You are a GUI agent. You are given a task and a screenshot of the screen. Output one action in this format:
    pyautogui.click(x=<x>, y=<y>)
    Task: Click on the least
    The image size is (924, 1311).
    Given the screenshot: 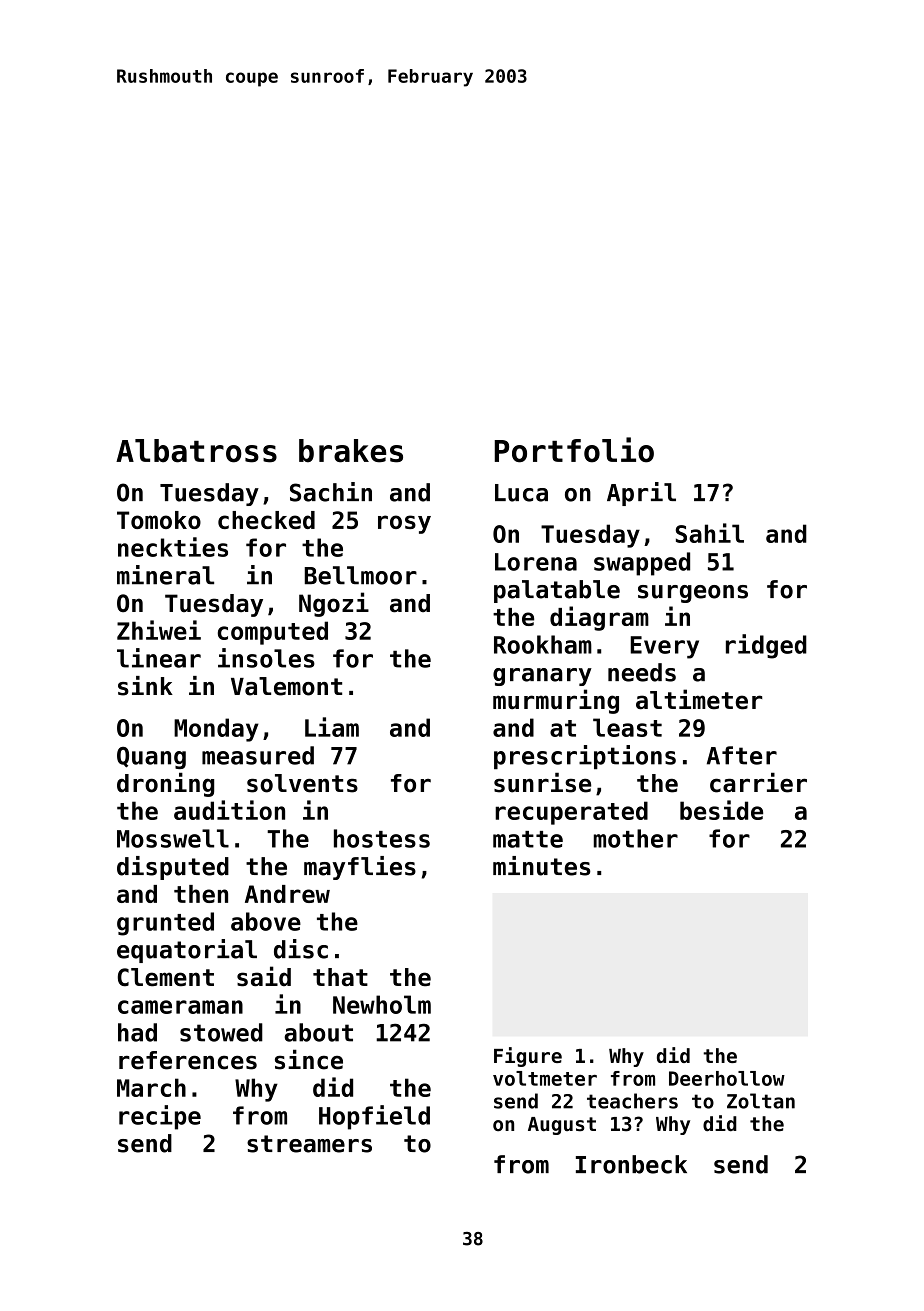 What is the action you would take?
    pyautogui.click(x=627, y=727)
